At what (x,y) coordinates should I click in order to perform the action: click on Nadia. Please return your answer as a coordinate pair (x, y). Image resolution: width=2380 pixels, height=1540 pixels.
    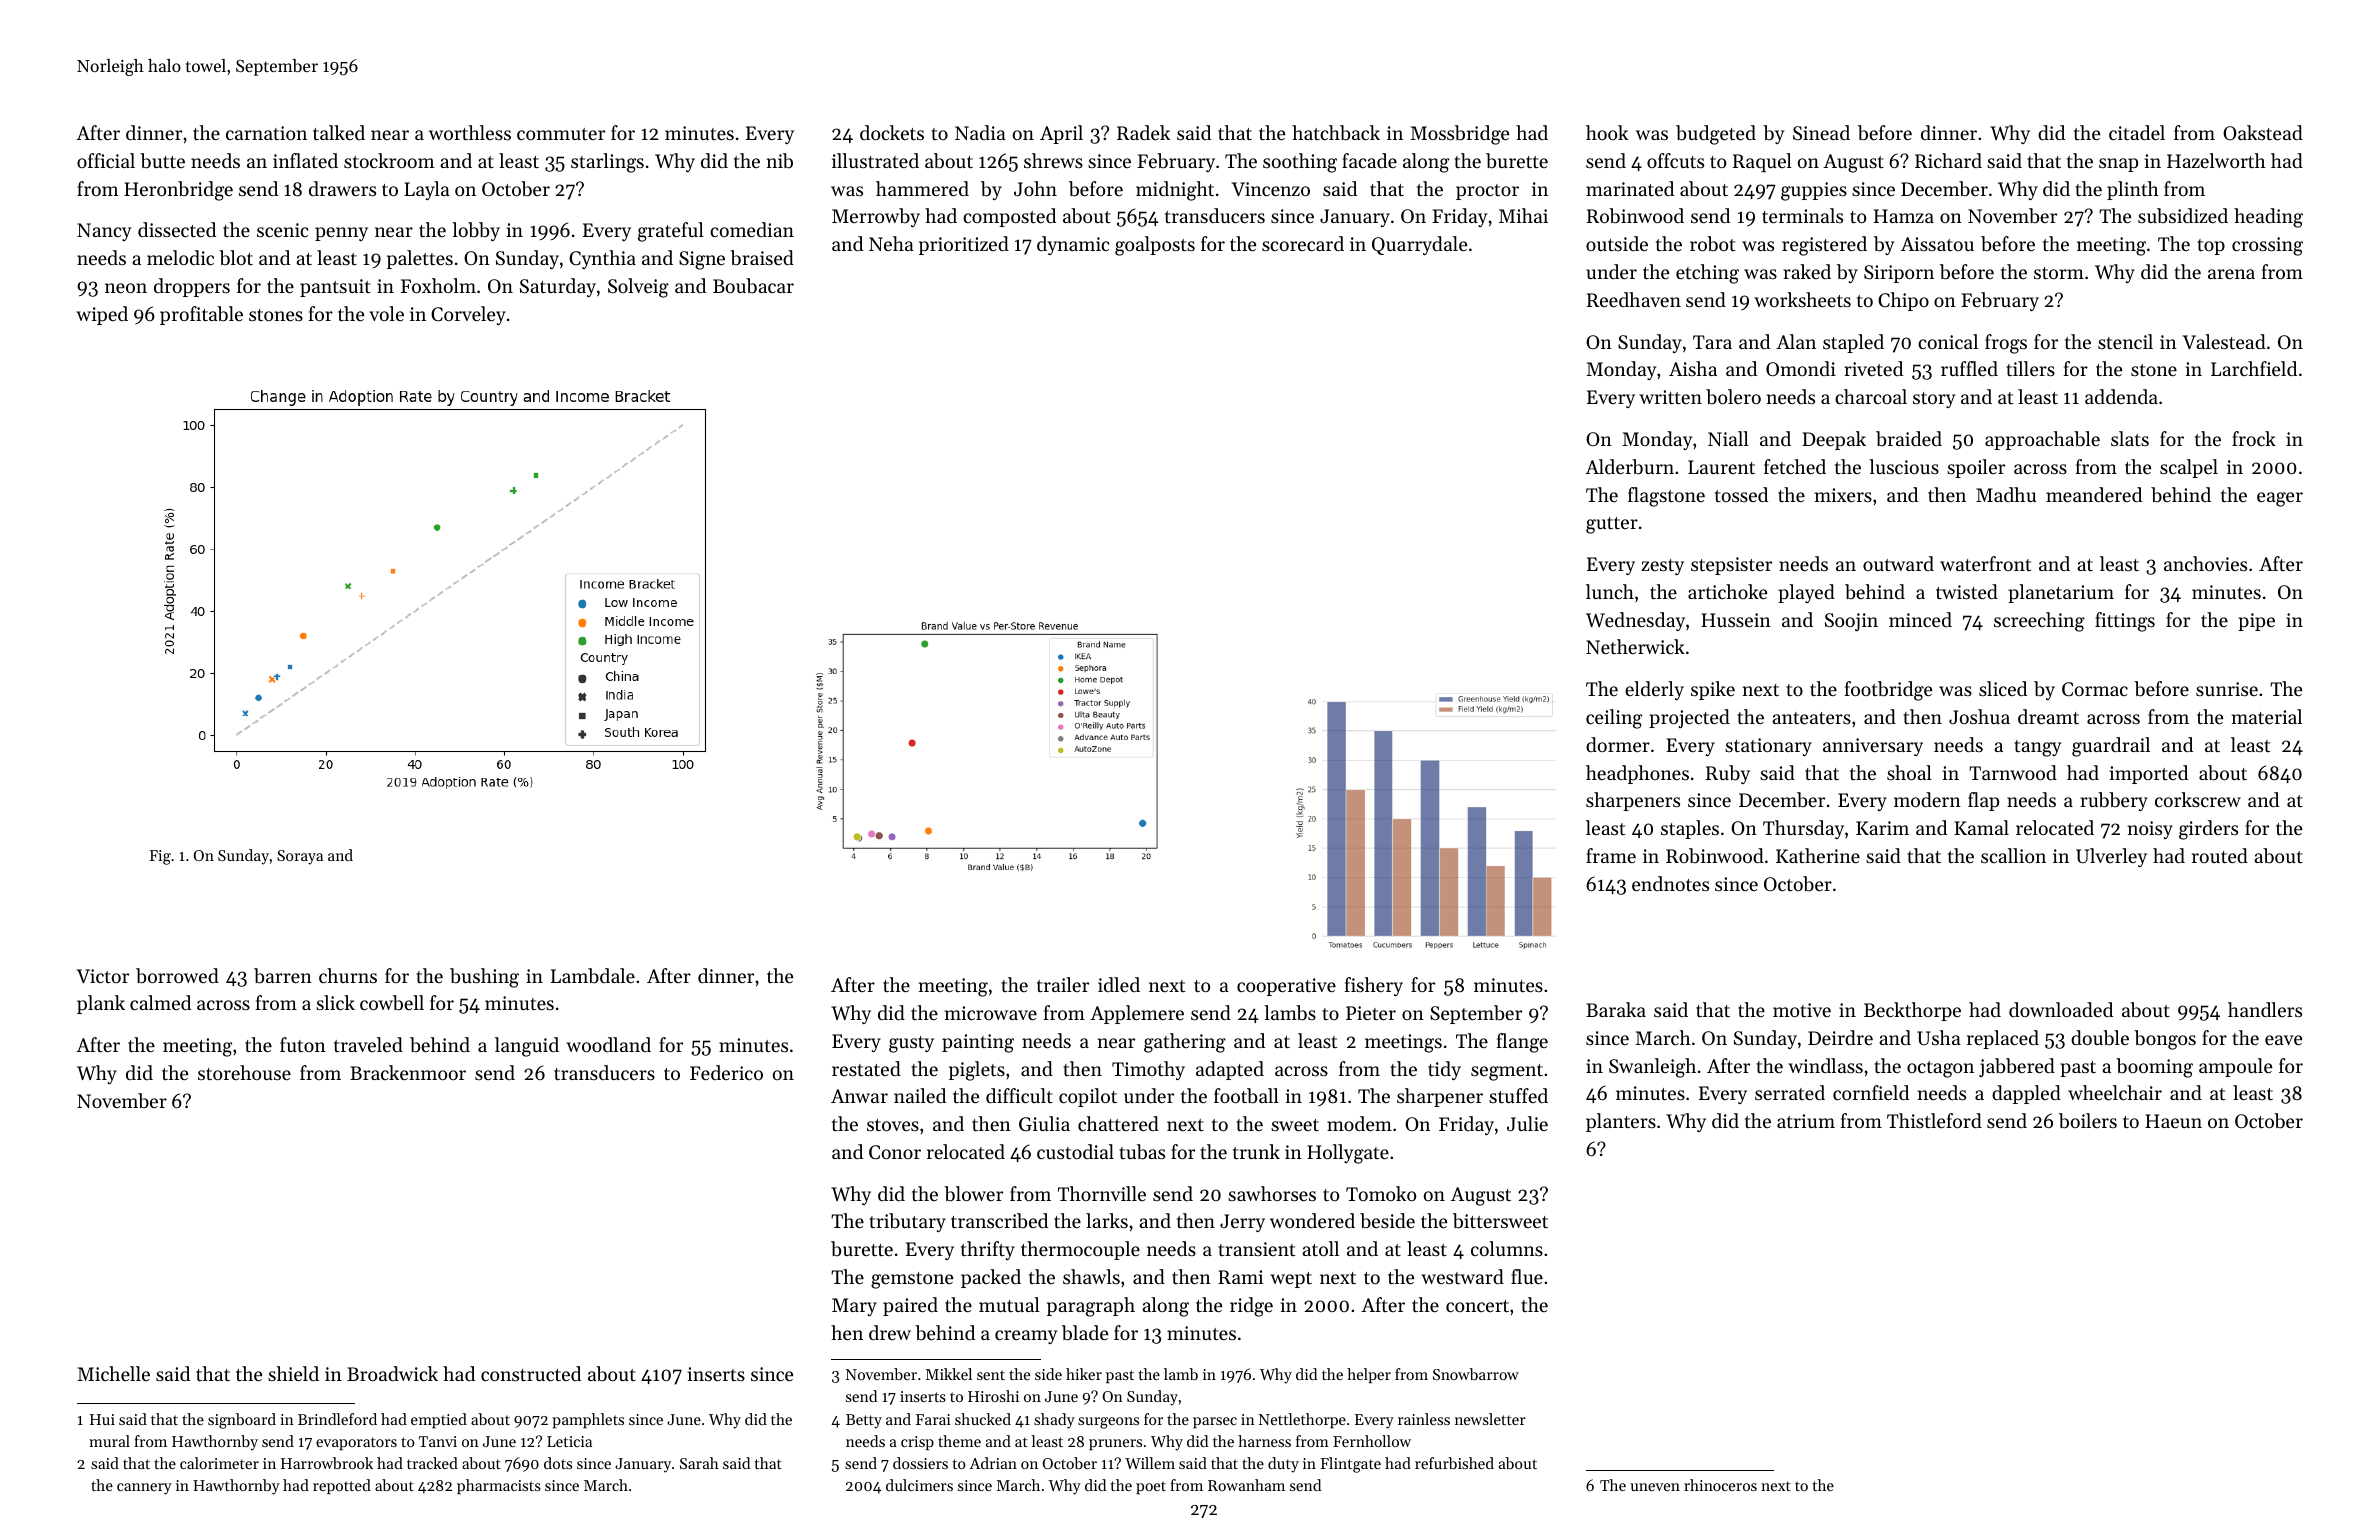
    Looking at the image, I should click on (980, 132).
